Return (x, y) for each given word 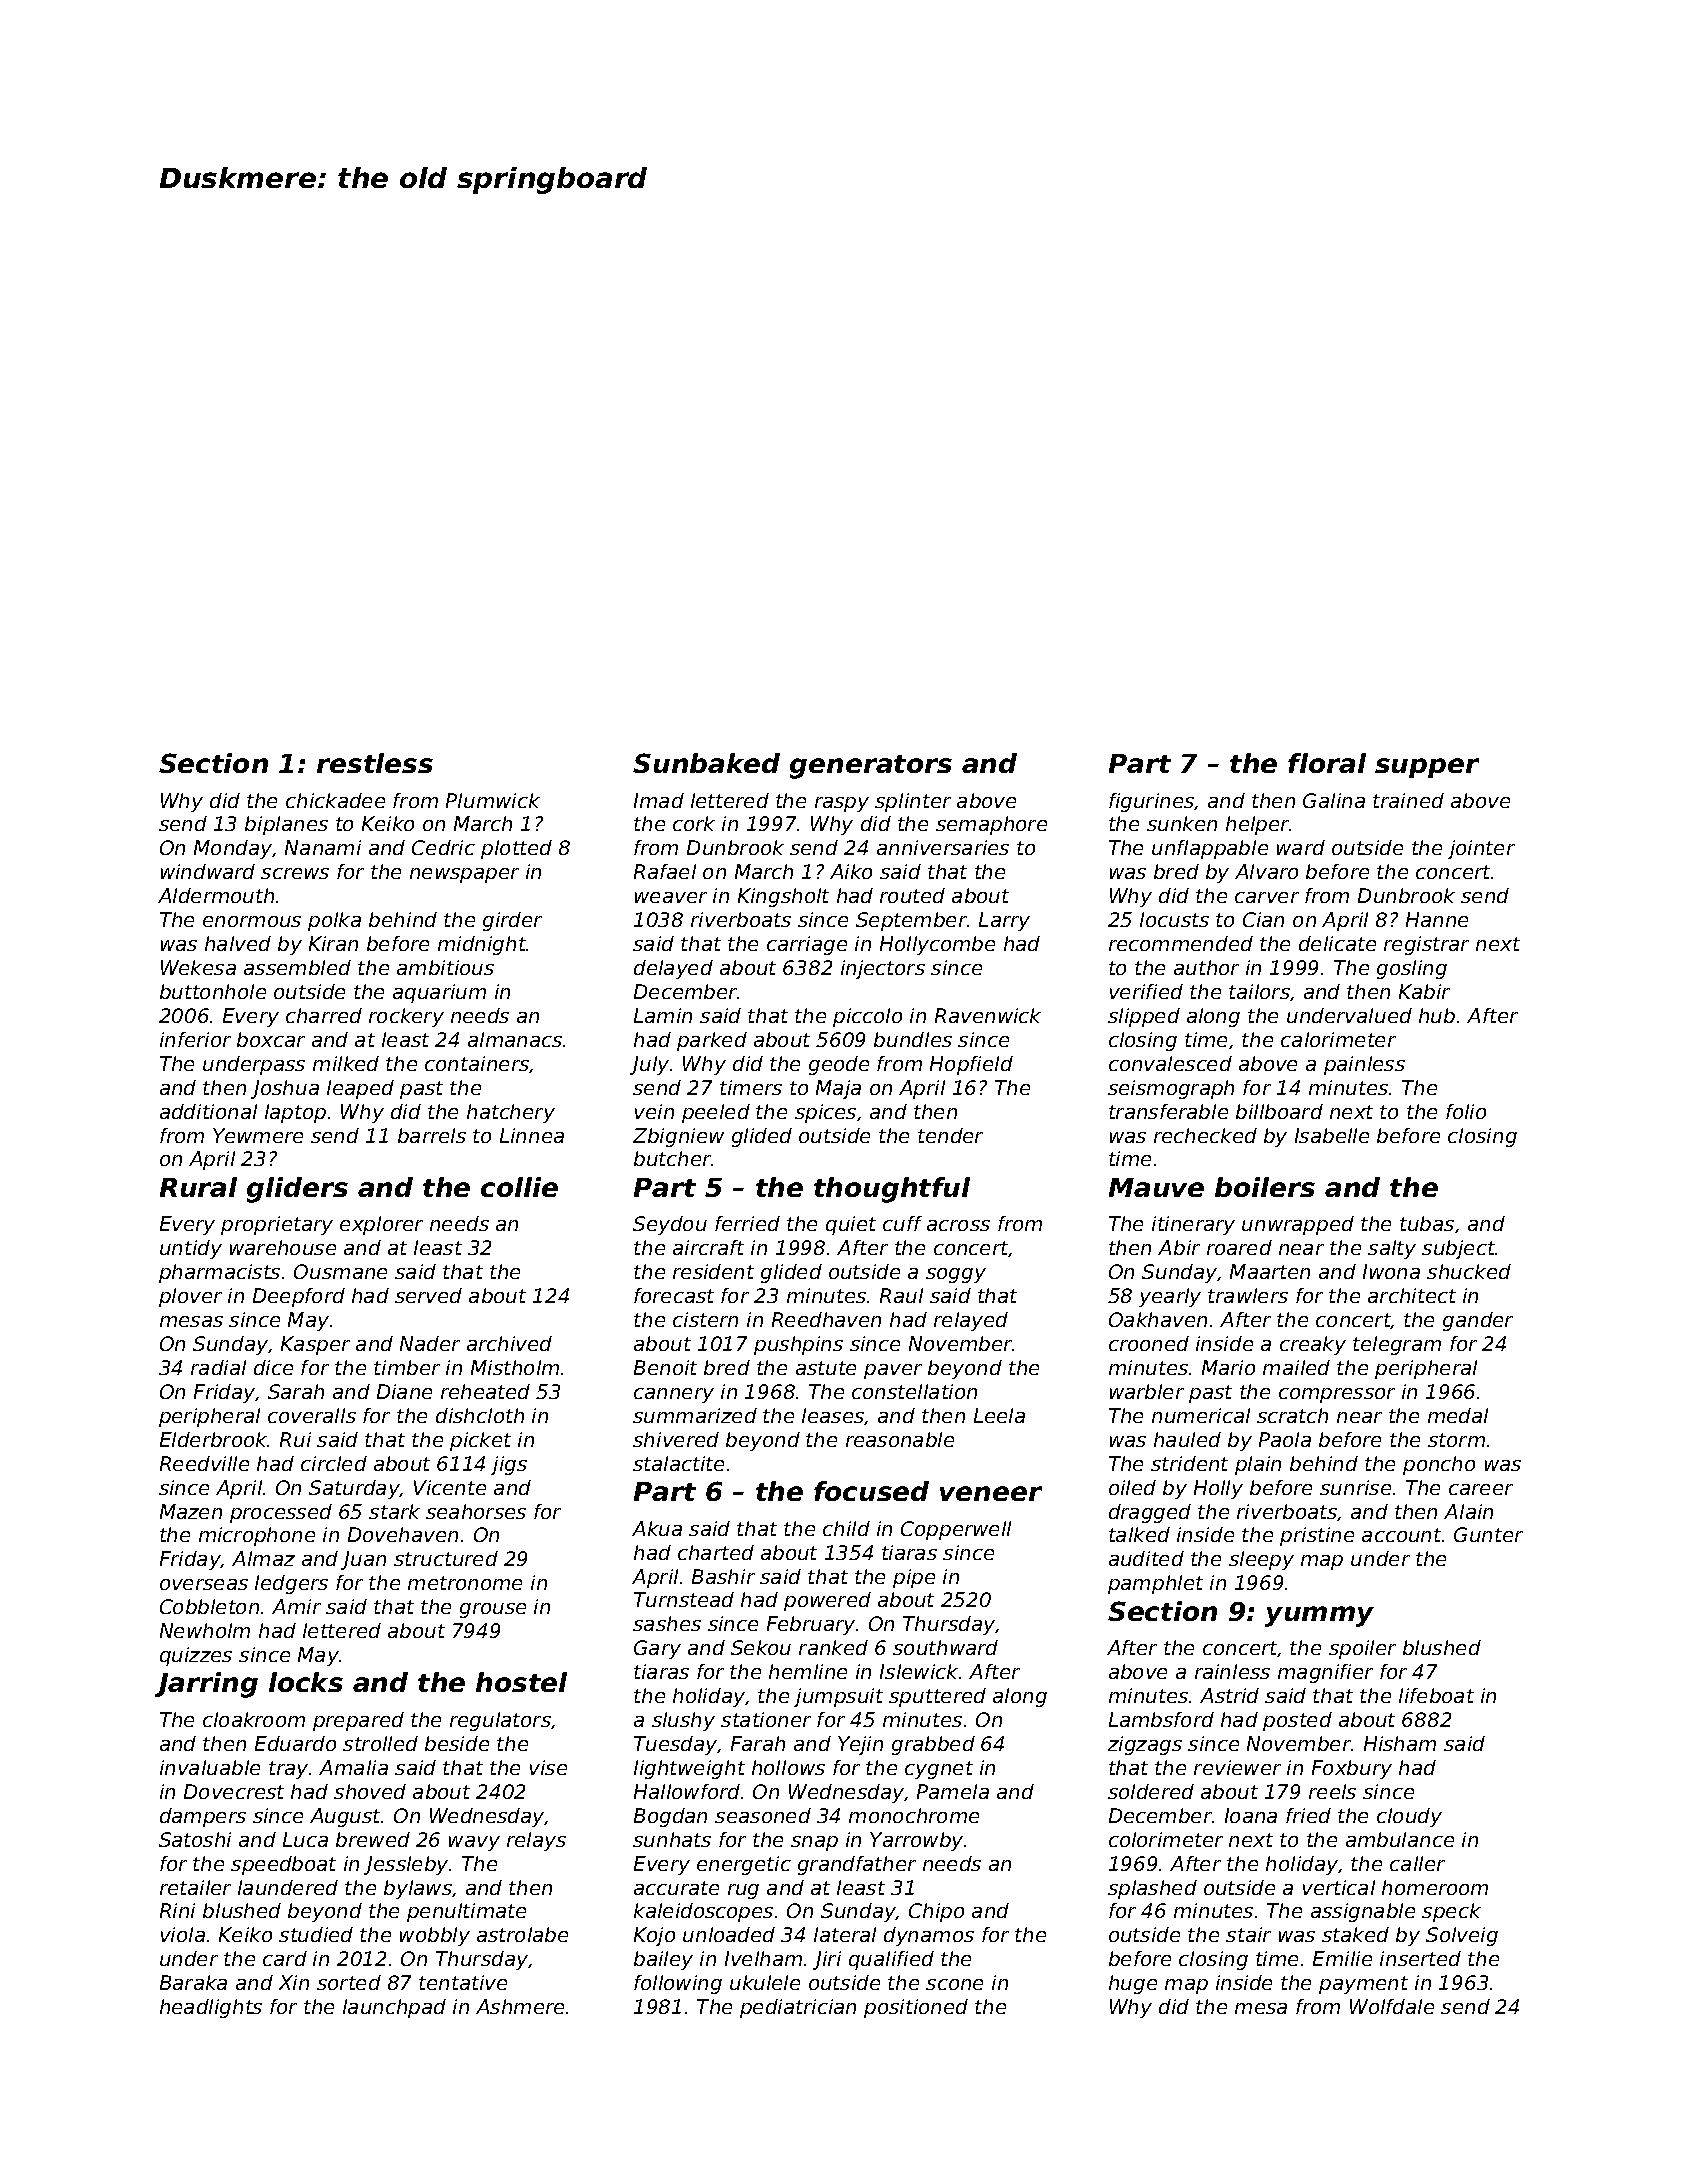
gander (1478, 1321)
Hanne (1437, 919)
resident (713, 1271)
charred (324, 1015)
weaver (671, 897)
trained (1408, 800)
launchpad (394, 2008)
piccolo (867, 1017)
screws (295, 873)
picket (480, 1441)
